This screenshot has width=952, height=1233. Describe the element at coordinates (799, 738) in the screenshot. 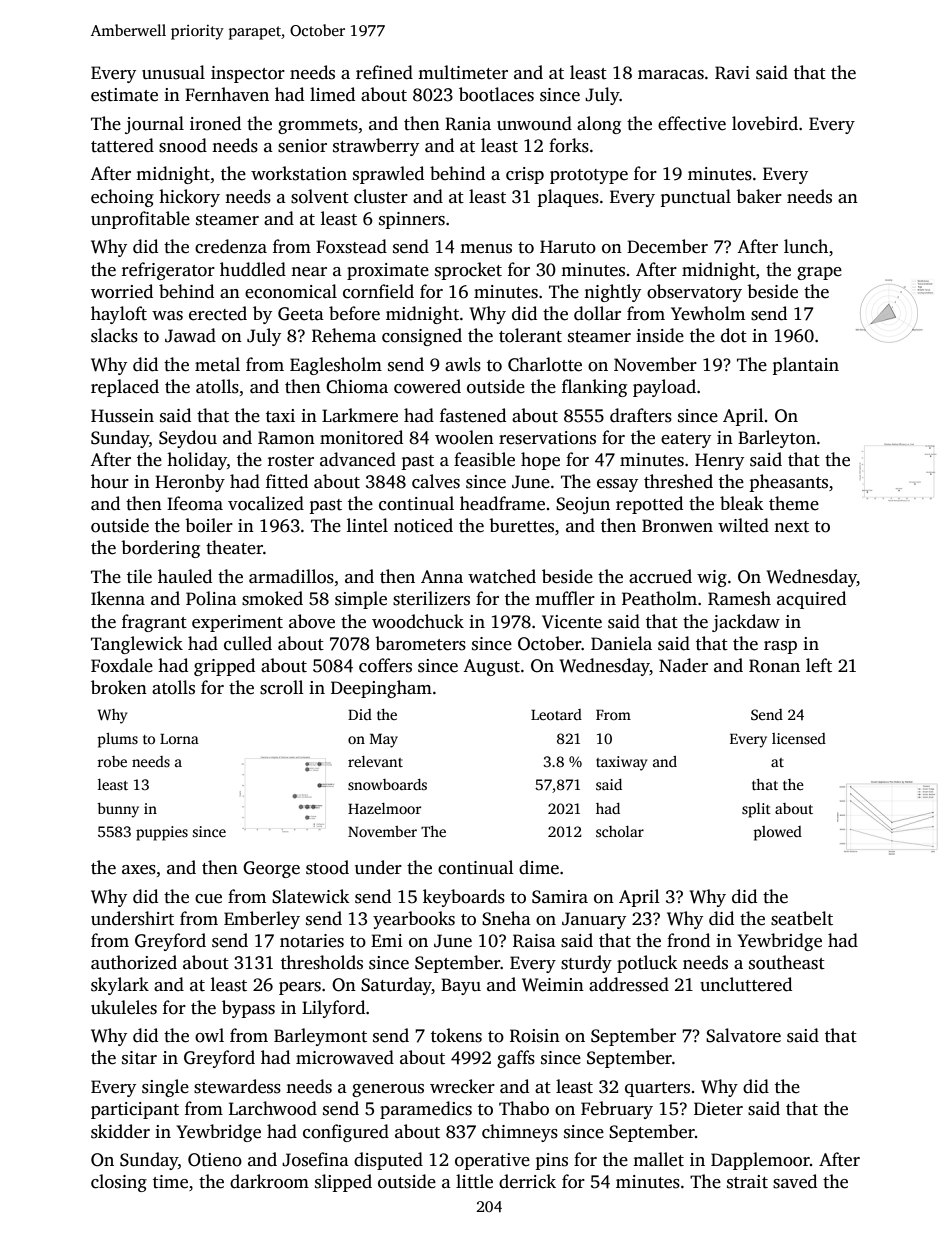

I see `licensed` at that location.
